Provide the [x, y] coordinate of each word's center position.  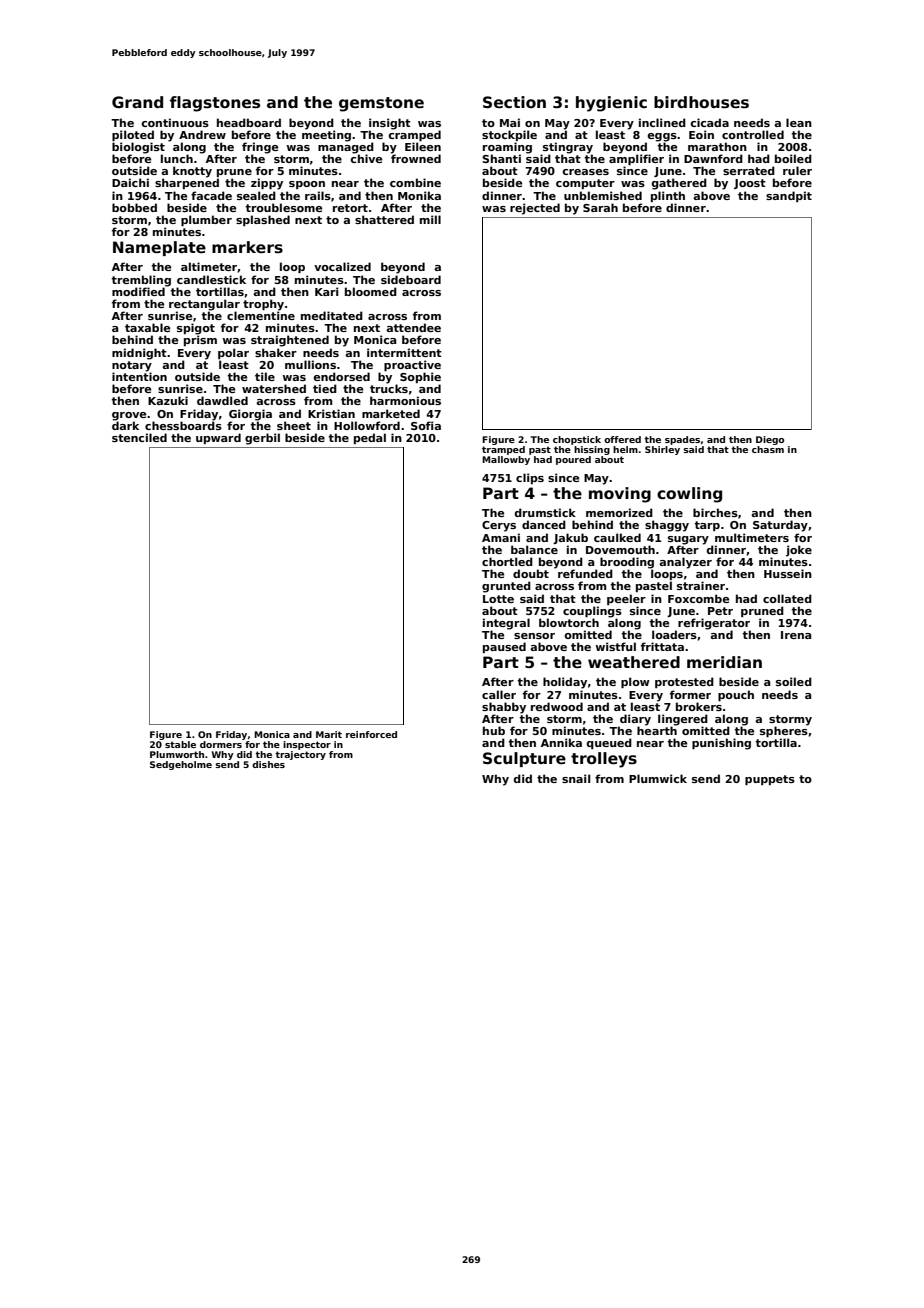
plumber [206, 220]
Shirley [662, 450]
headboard [249, 122]
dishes [268, 764]
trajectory [300, 755]
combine [415, 182]
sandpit [789, 196]
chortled [507, 561]
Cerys [499, 526]
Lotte [498, 599]
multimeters [752, 537]
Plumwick [658, 778]
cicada [709, 122]
